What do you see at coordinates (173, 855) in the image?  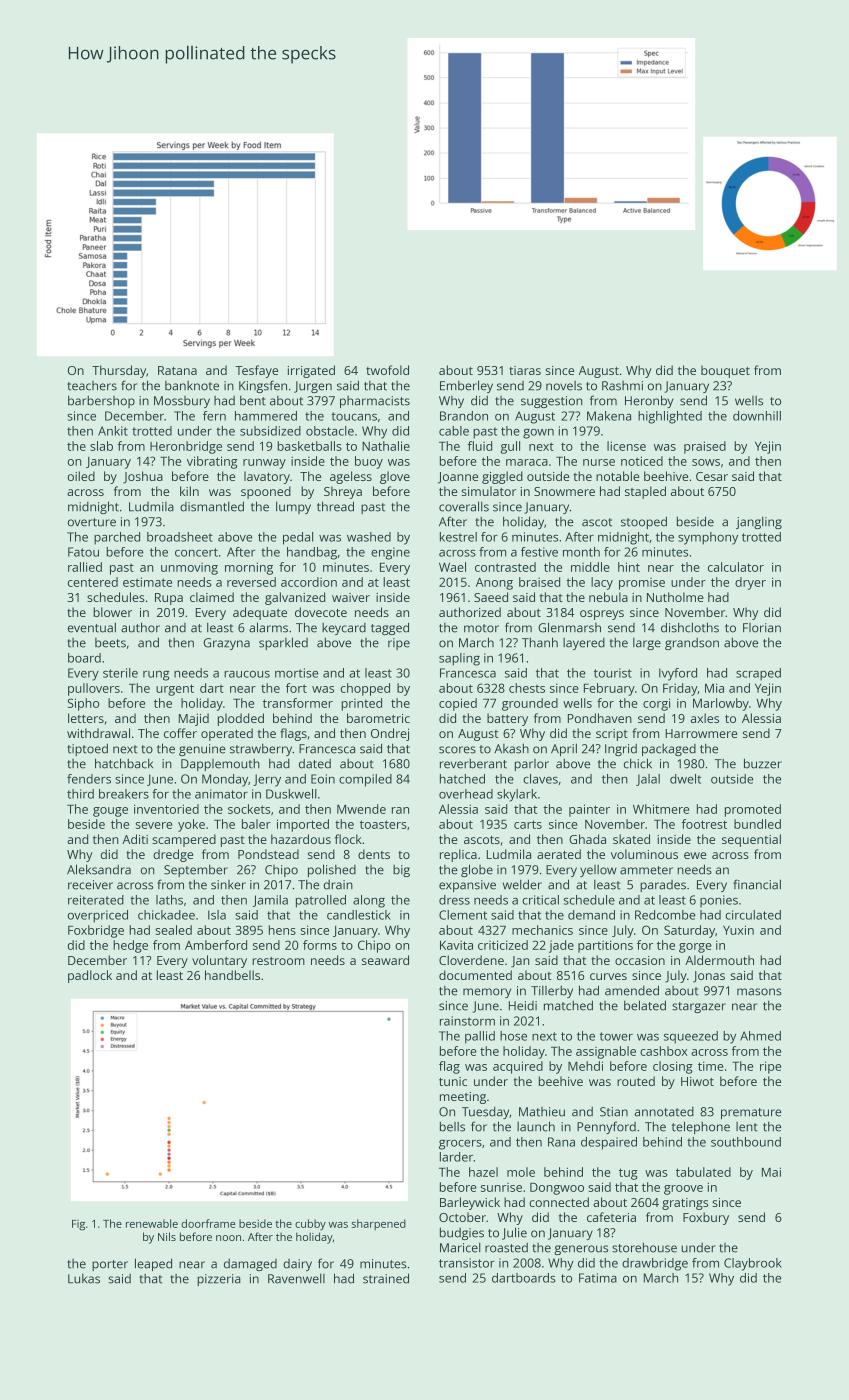 I see `dredge` at bounding box center [173, 855].
